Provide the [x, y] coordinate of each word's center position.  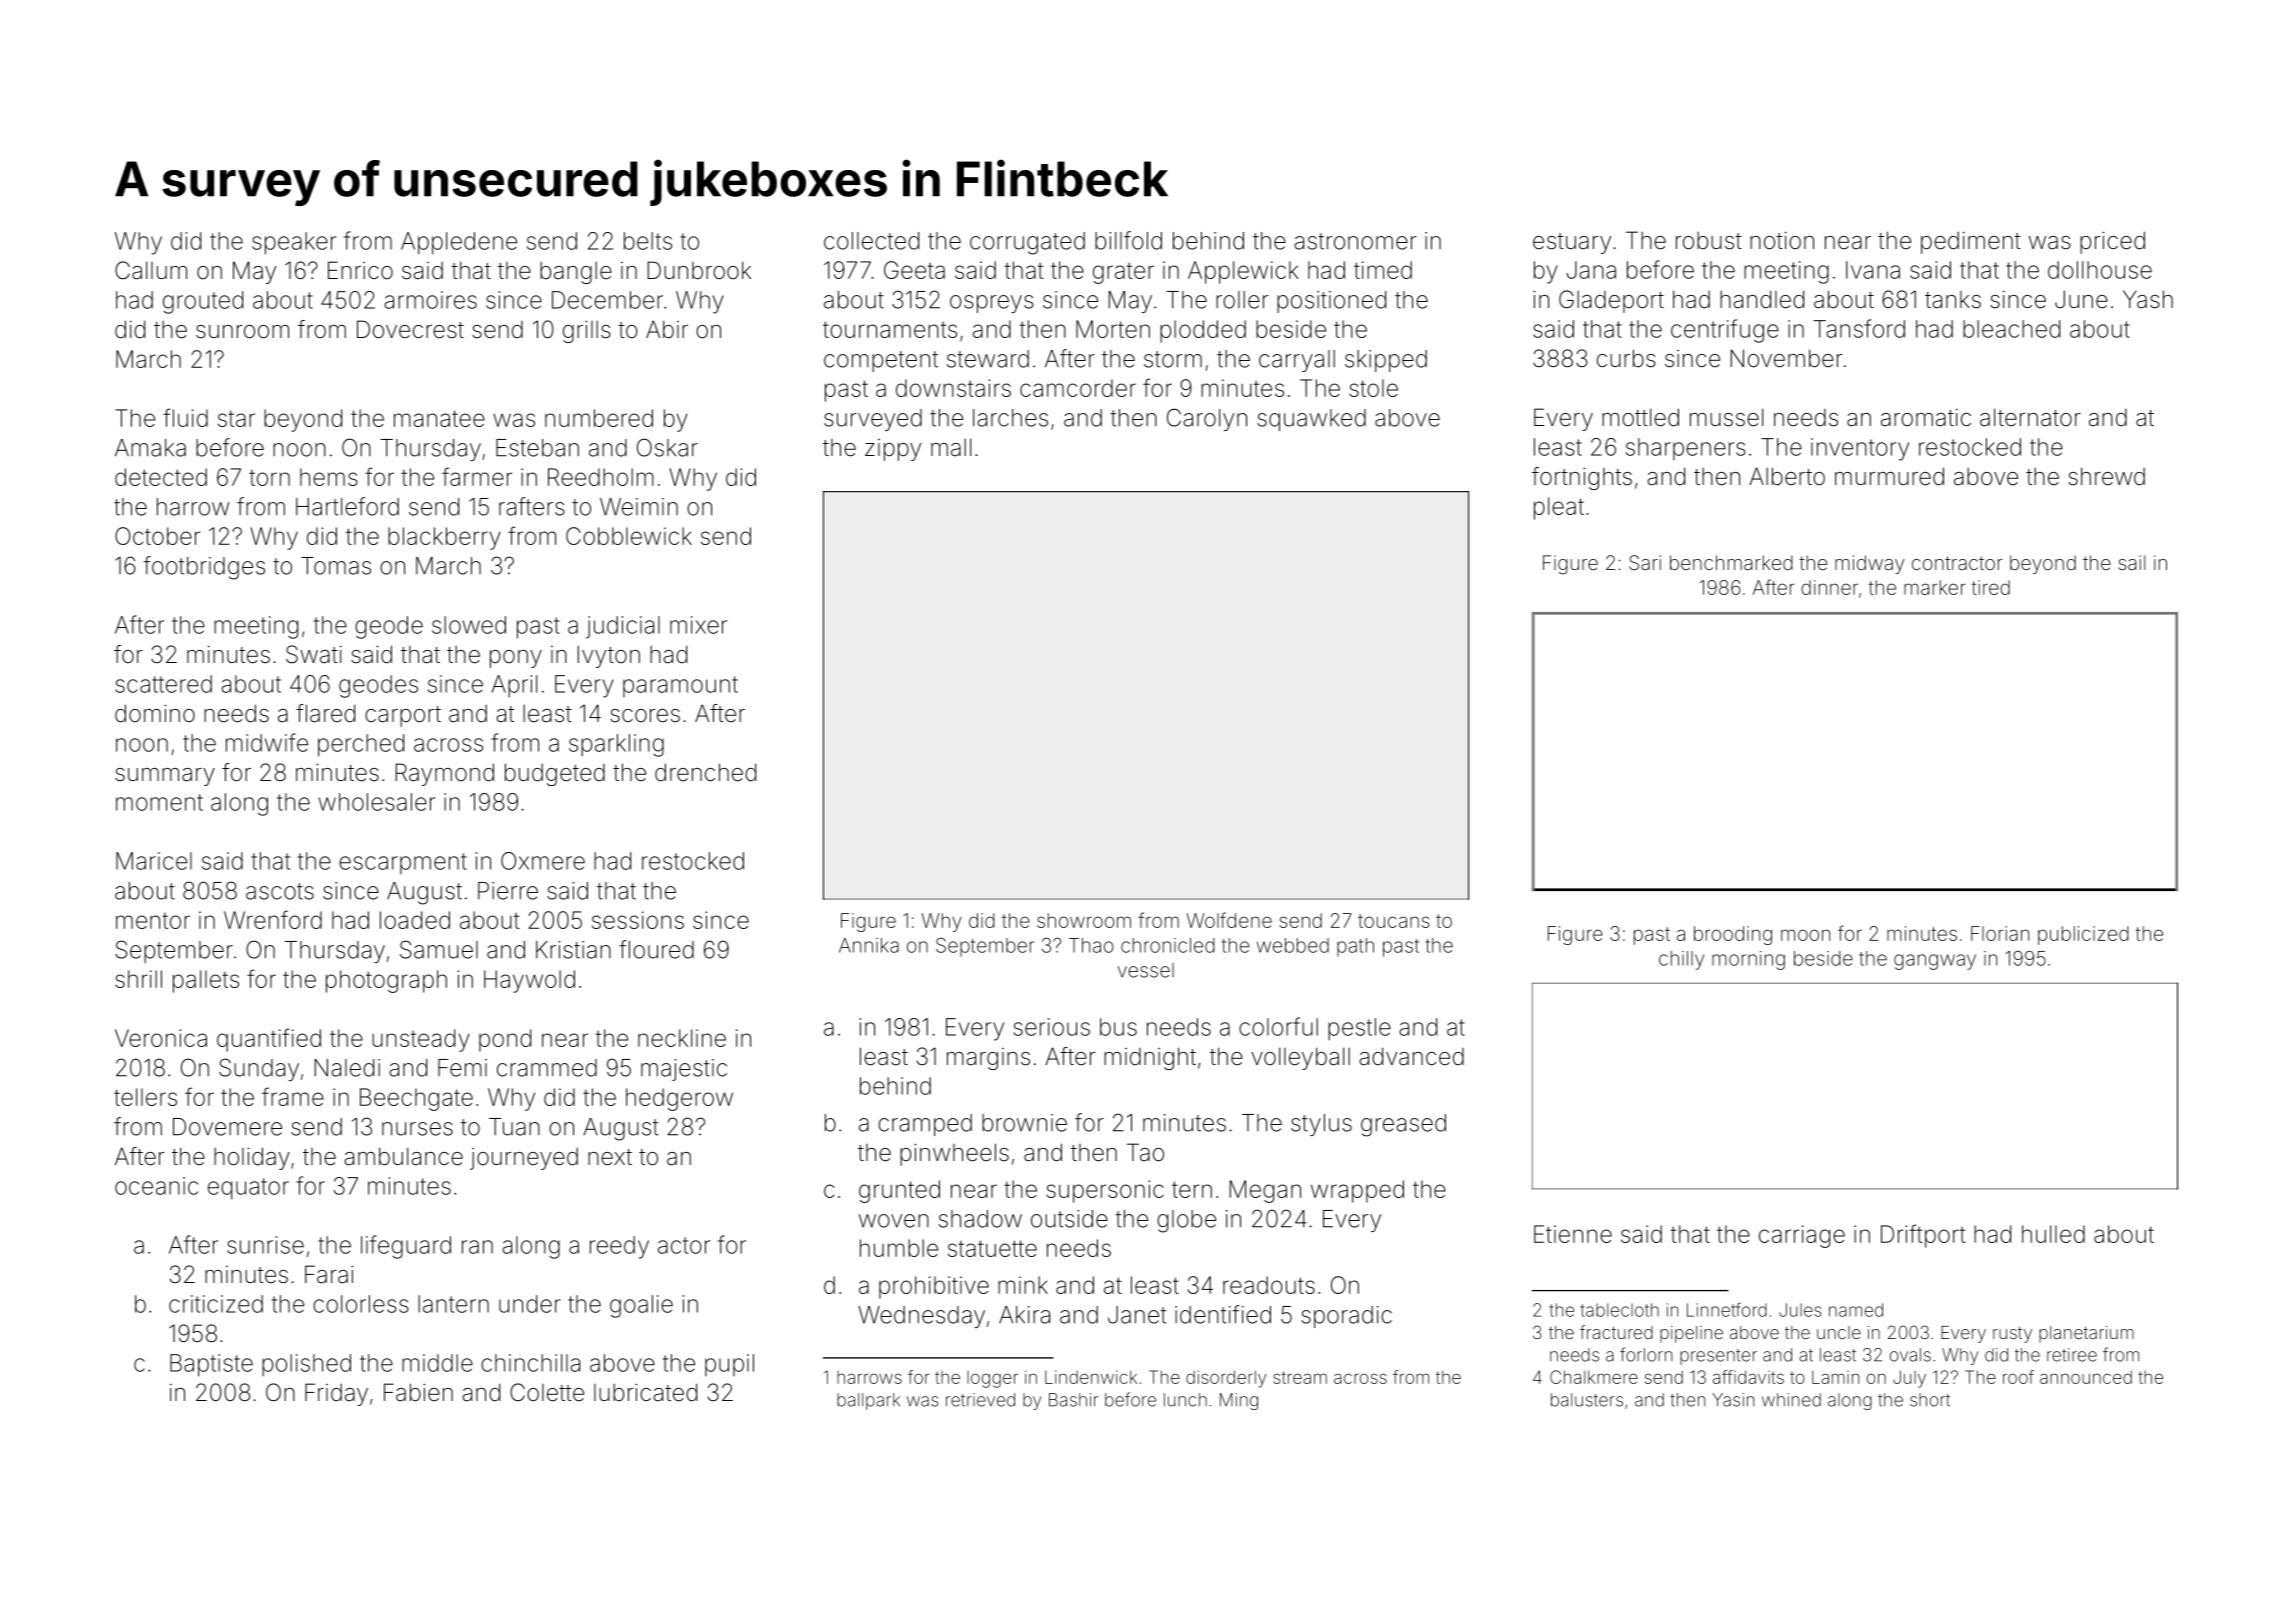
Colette [547, 1392]
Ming [1239, 1401]
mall [951, 447]
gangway [1935, 962]
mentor [153, 921]
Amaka [150, 448]
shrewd [2106, 476]
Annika [869, 945]
